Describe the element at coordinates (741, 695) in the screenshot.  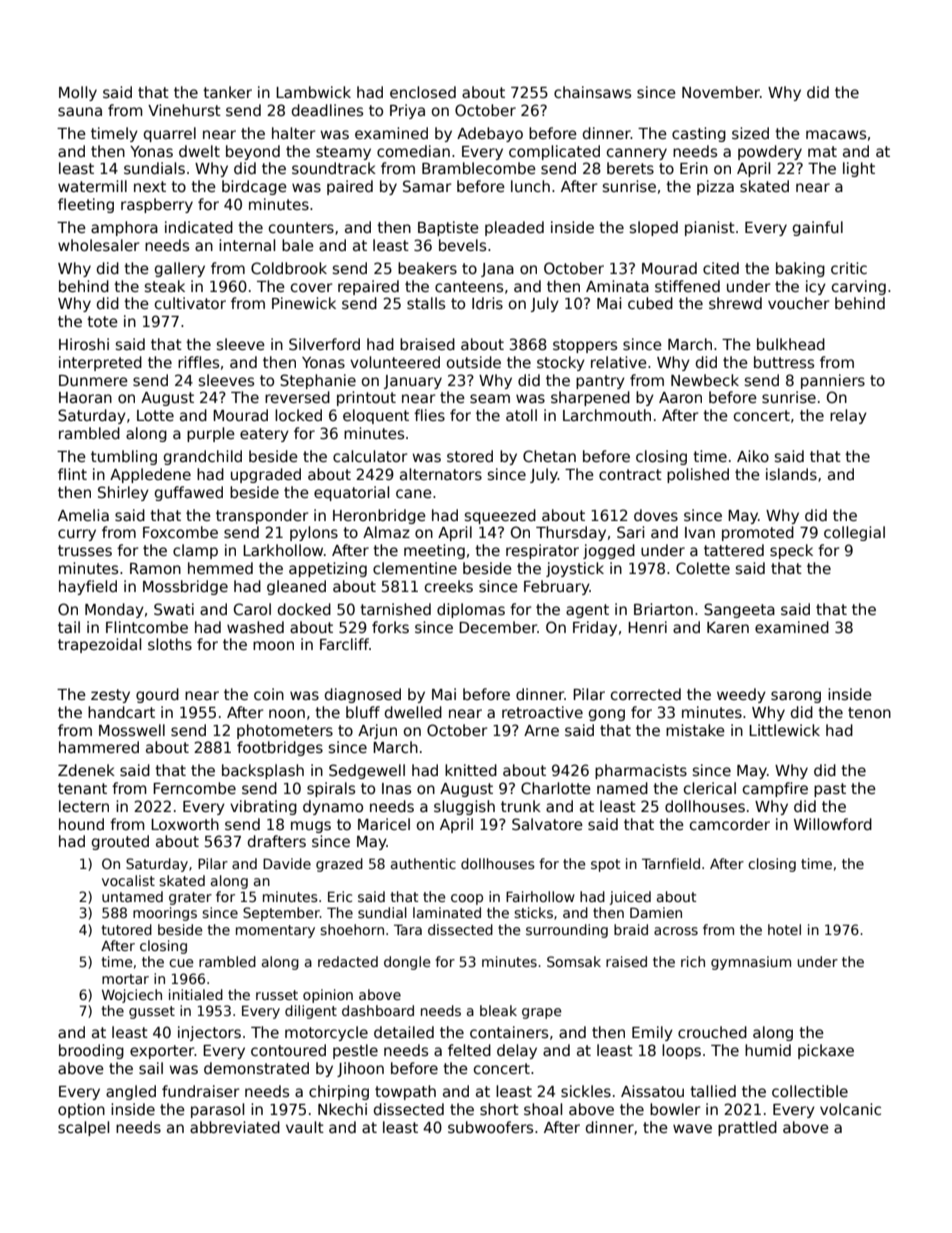
I see `weedy` at that location.
